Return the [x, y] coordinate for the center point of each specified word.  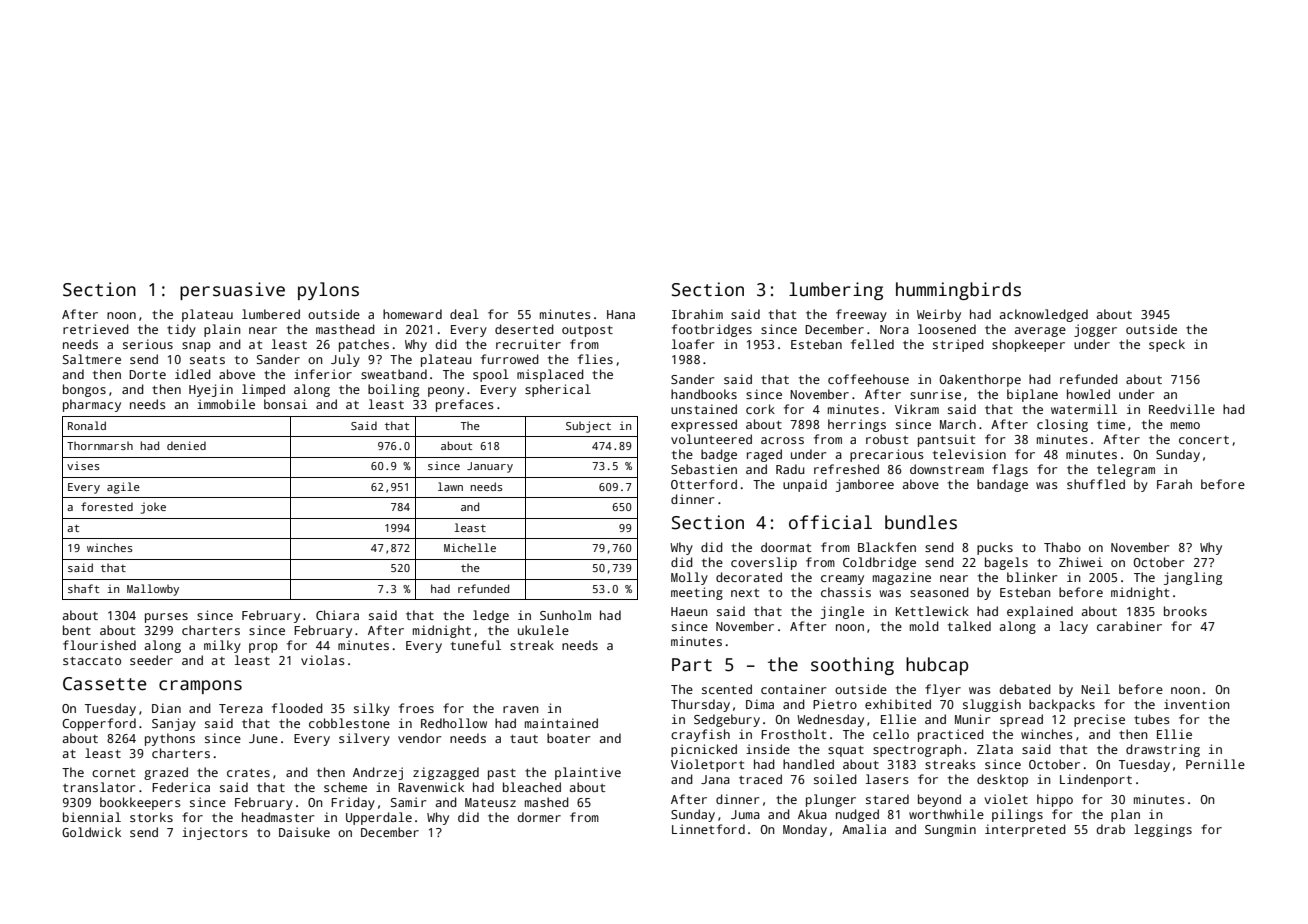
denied [186, 445]
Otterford [704, 484]
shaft [83, 588]
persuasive [232, 291]
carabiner [1129, 626]
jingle [842, 612]
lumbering [836, 291]
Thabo [1062, 547]
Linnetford [708, 829]
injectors [215, 833]
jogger [1095, 330]
